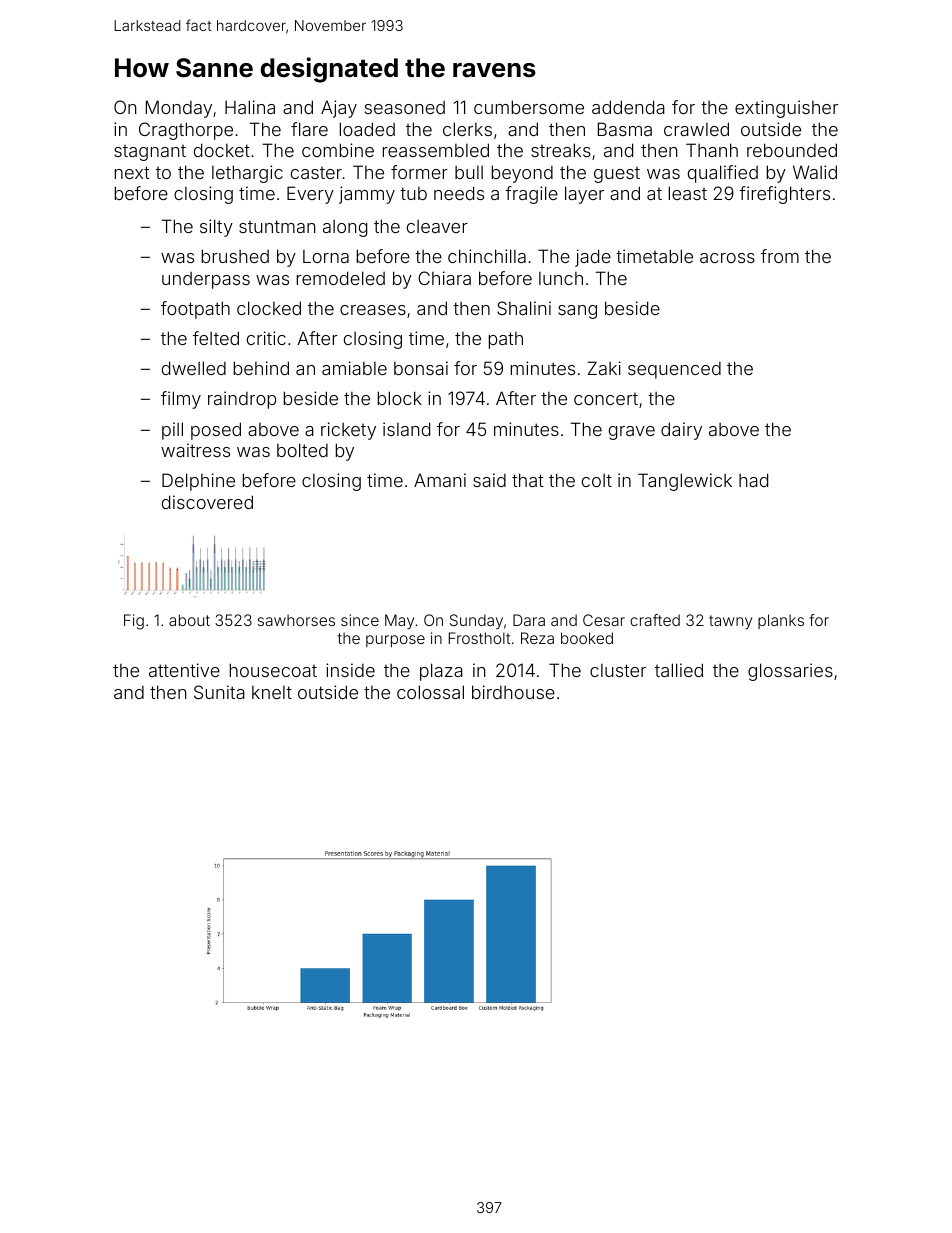  I want to click on Cragthorpe, so click(186, 131).
